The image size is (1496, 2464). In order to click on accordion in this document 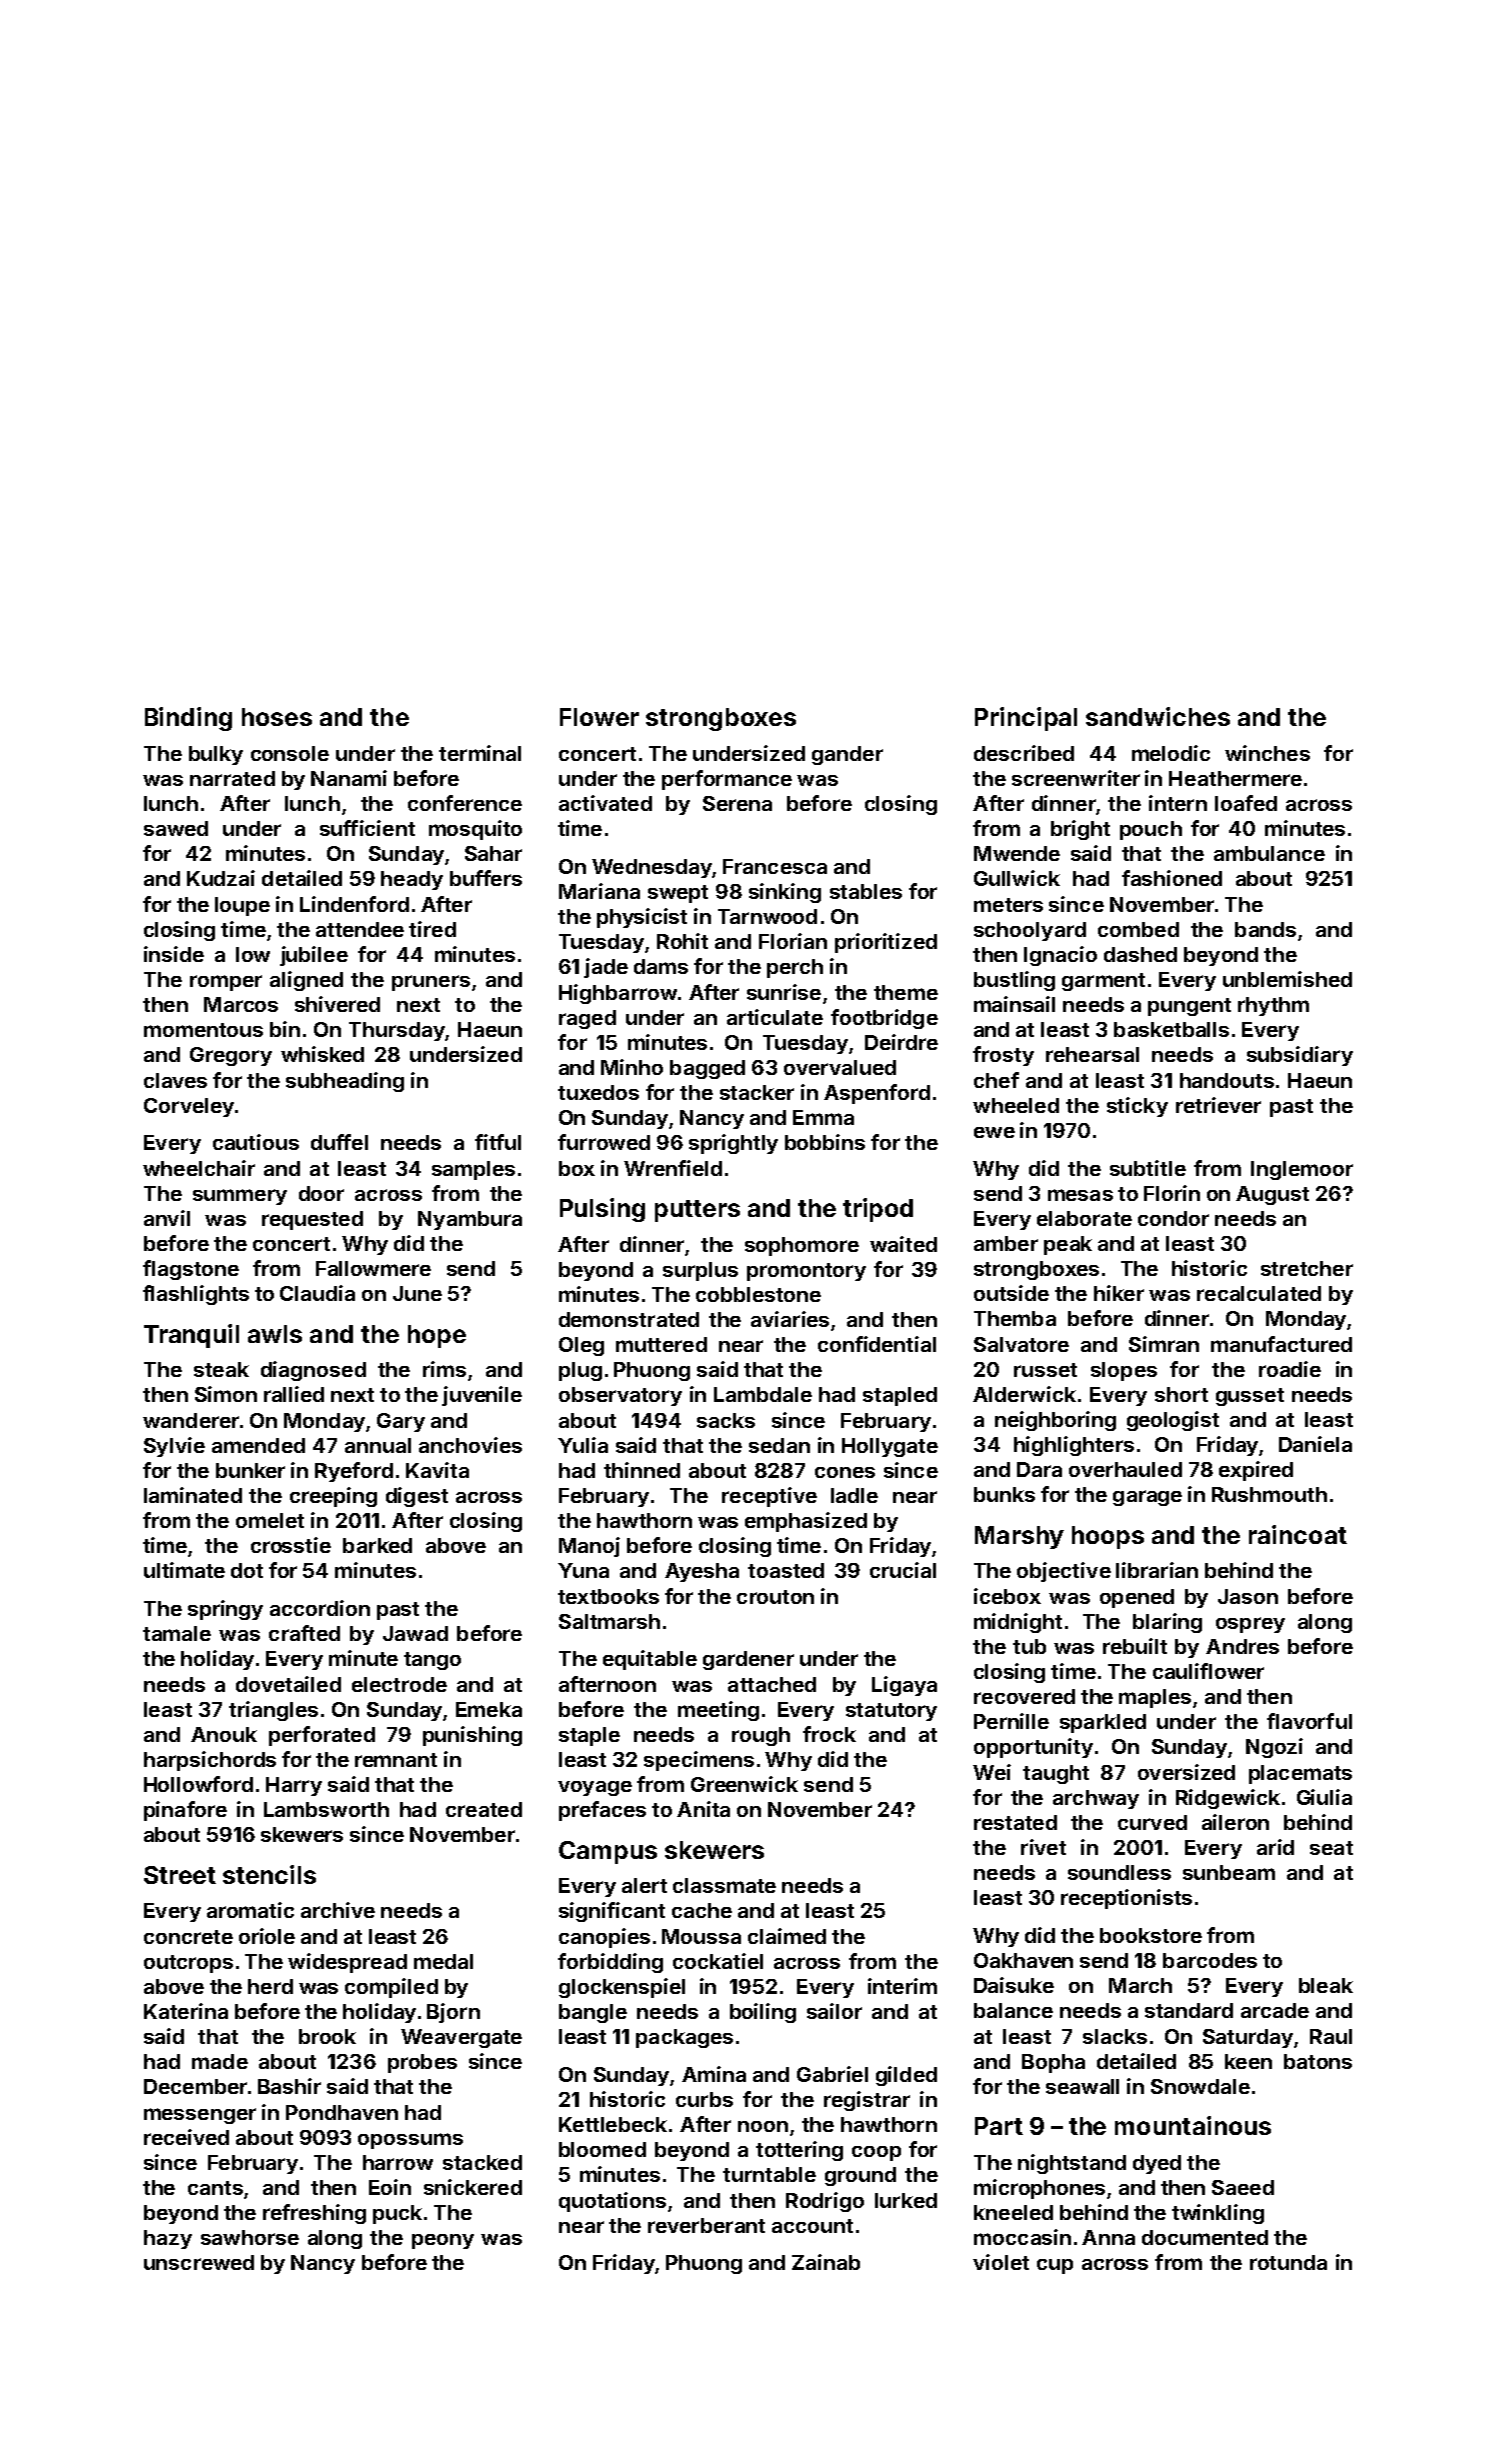, I will do `click(320, 1608)`.
